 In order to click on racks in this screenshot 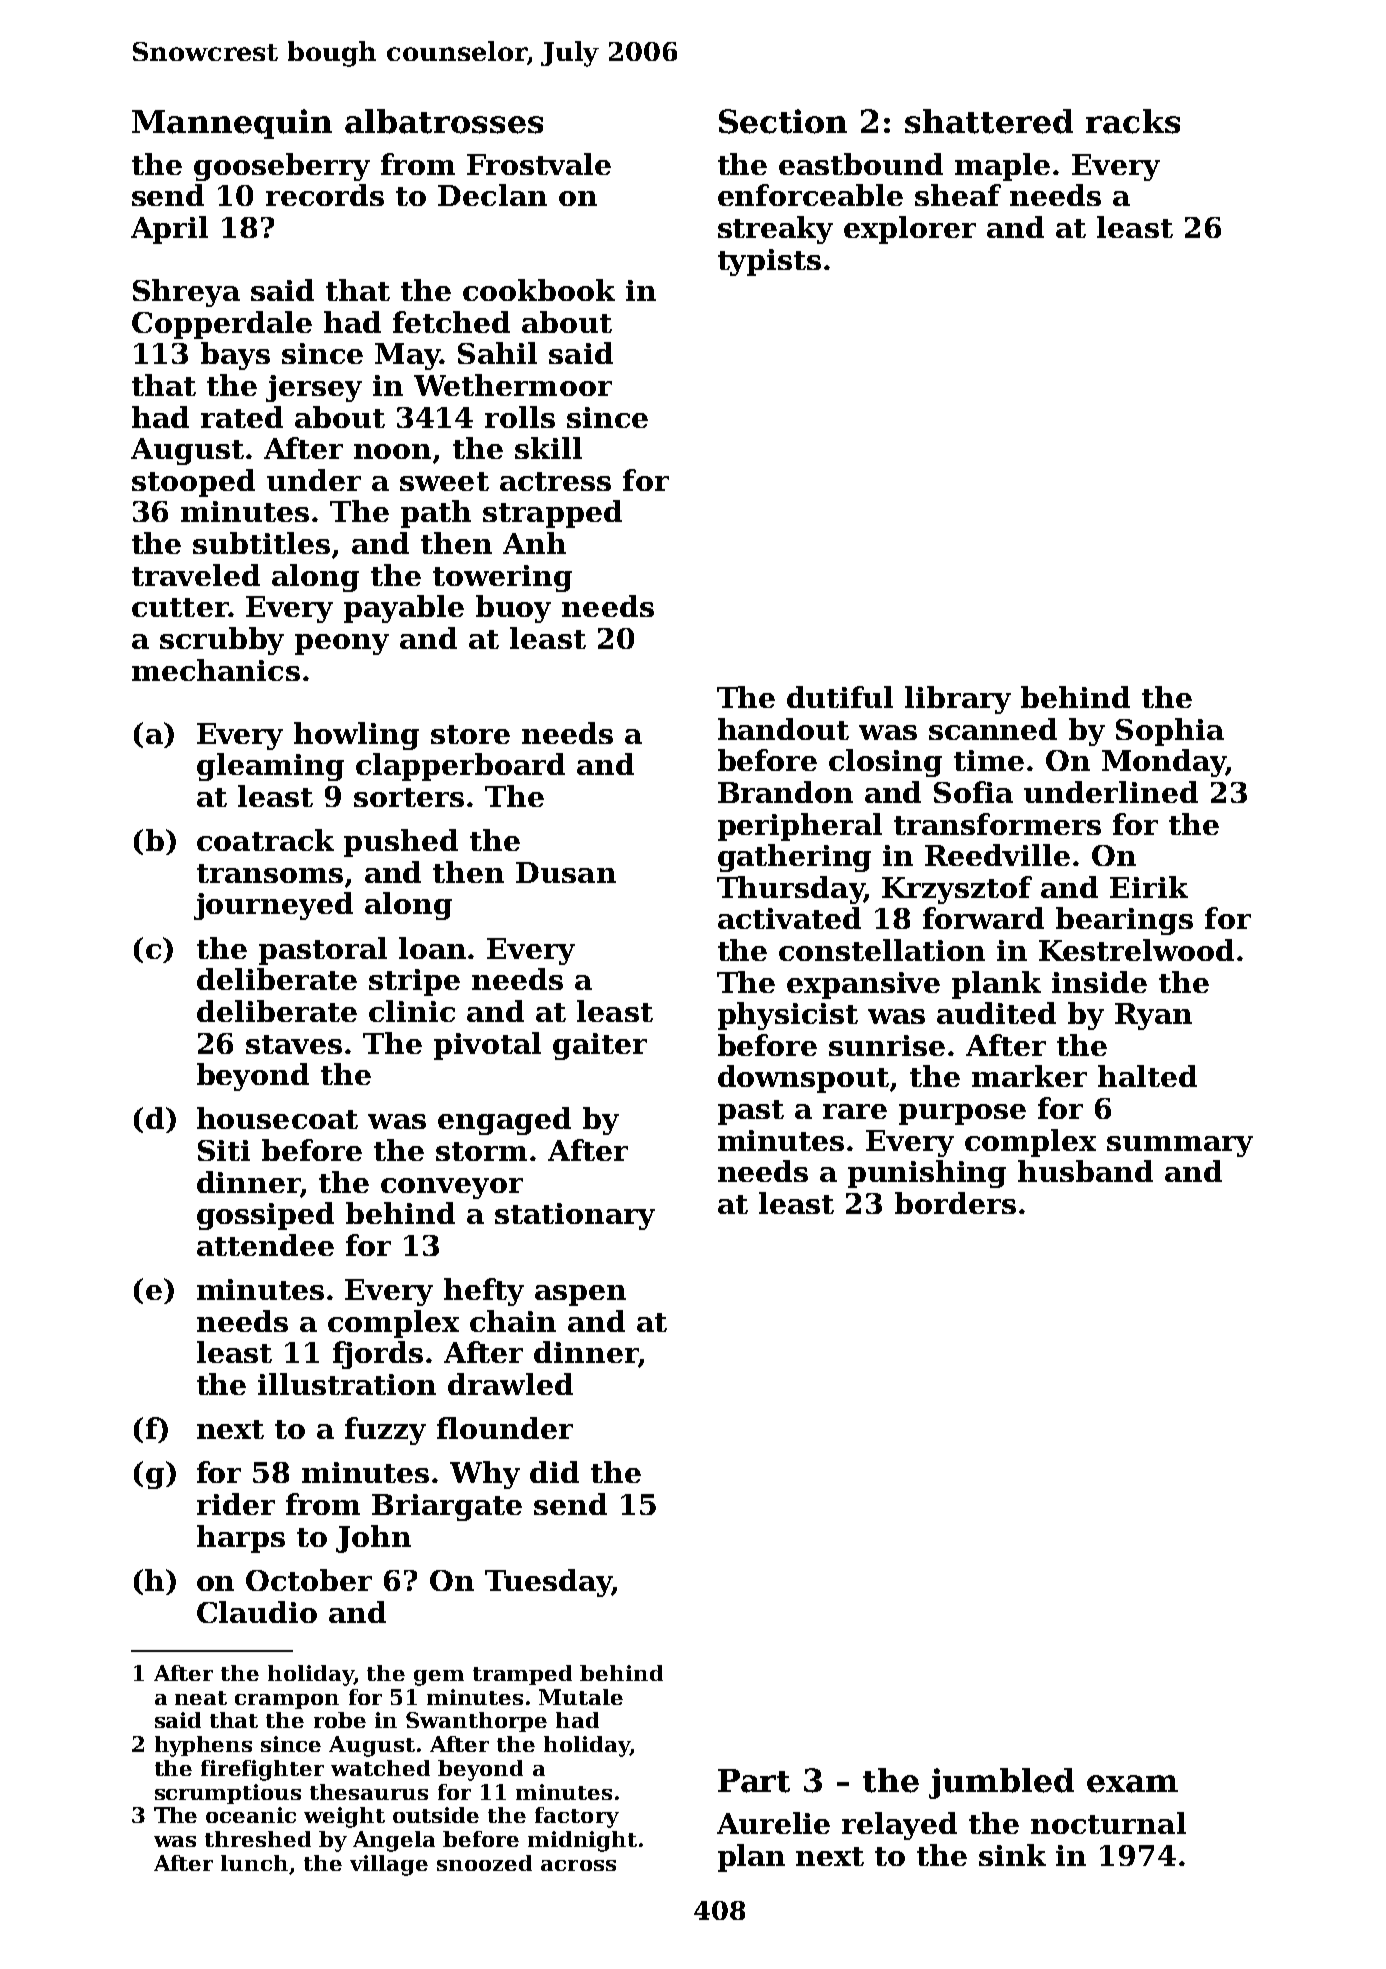, I will do `click(1133, 121)`.
